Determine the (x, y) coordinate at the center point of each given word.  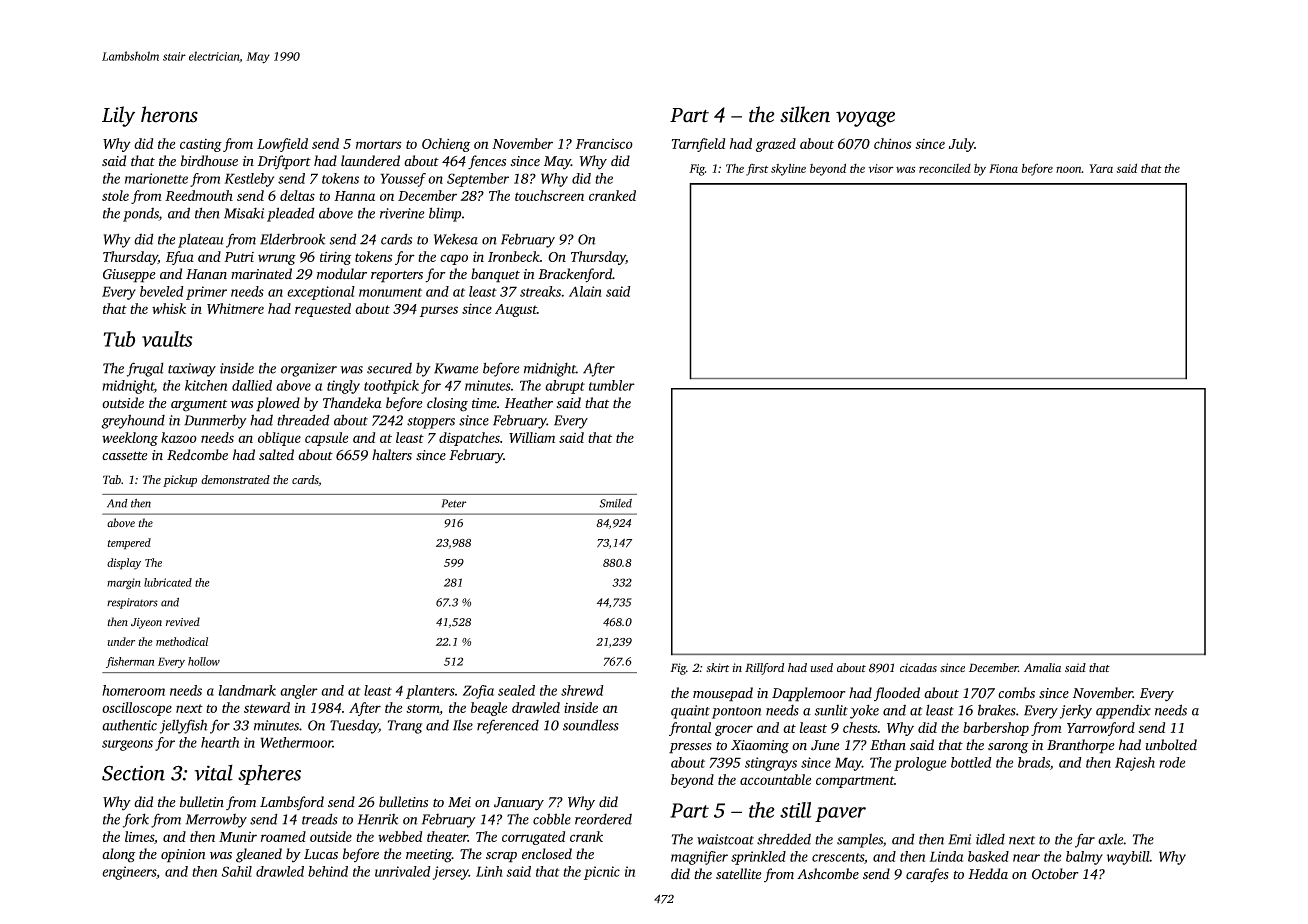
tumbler (612, 385)
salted (276, 454)
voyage (865, 119)
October (1055, 874)
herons (169, 114)
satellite (739, 873)
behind (328, 871)
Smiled (615, 503)
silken (805, 114)
